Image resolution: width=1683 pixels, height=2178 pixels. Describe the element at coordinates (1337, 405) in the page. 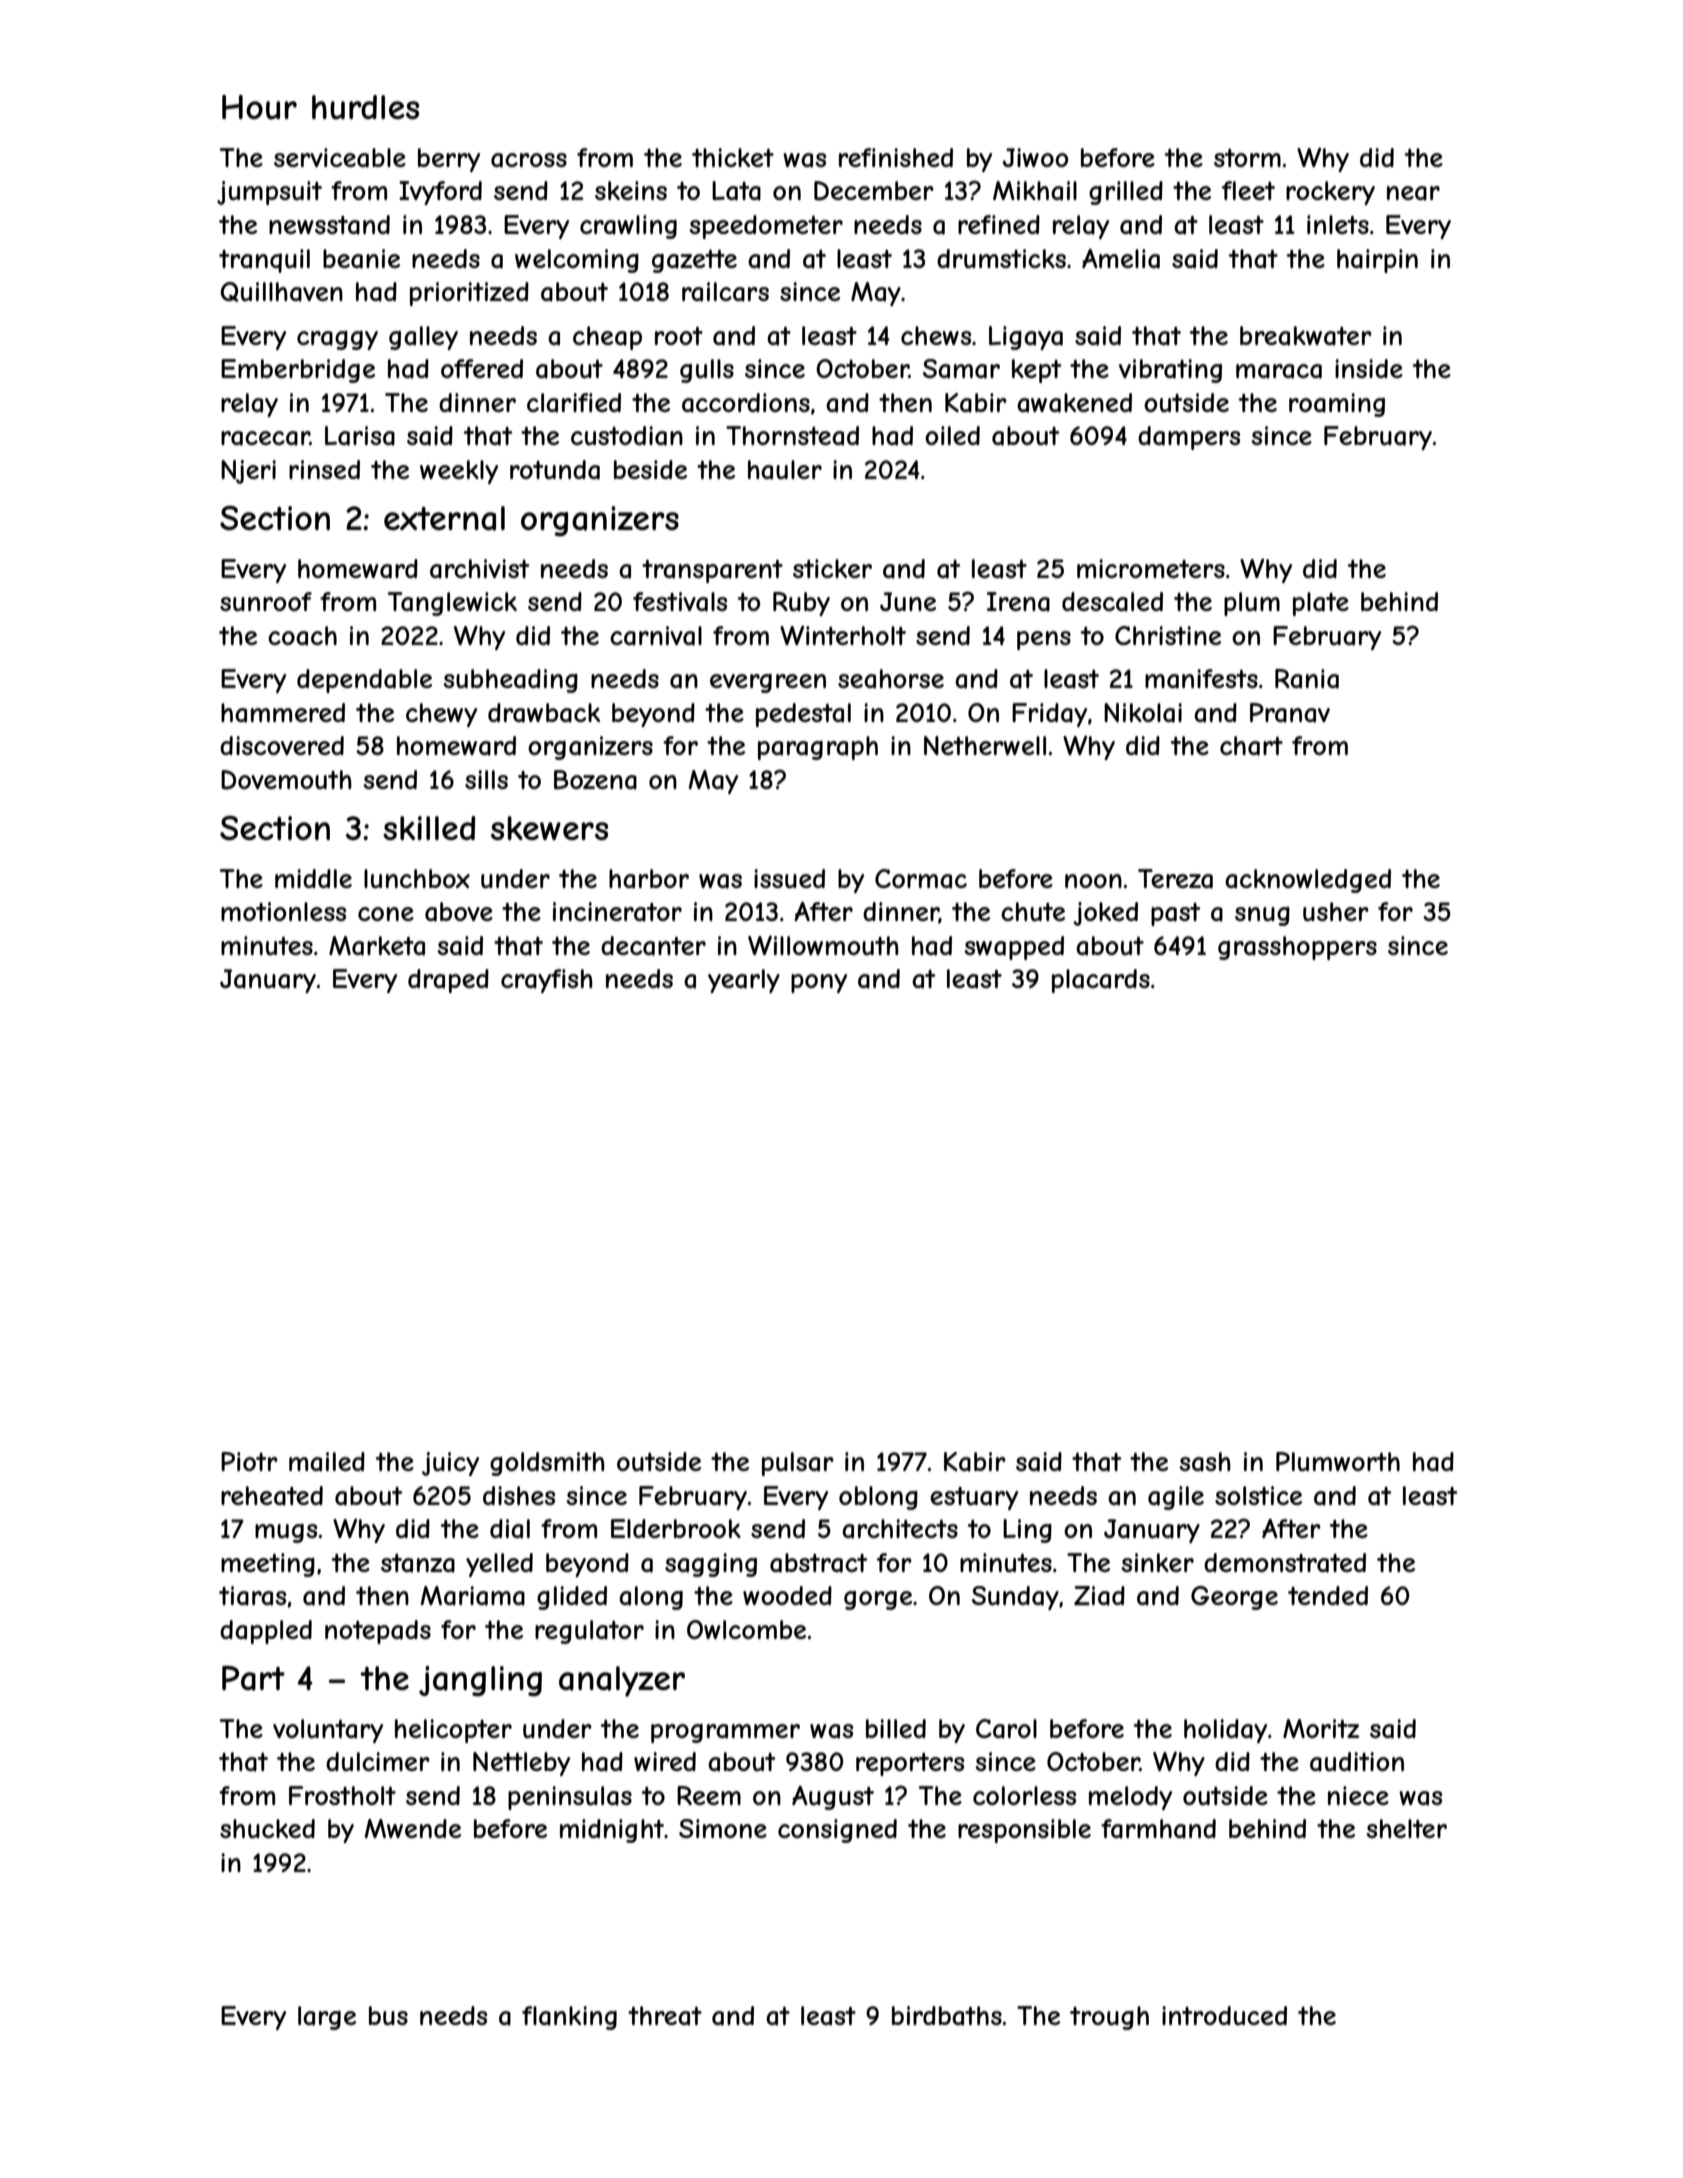

I see `roaming` at that location.
